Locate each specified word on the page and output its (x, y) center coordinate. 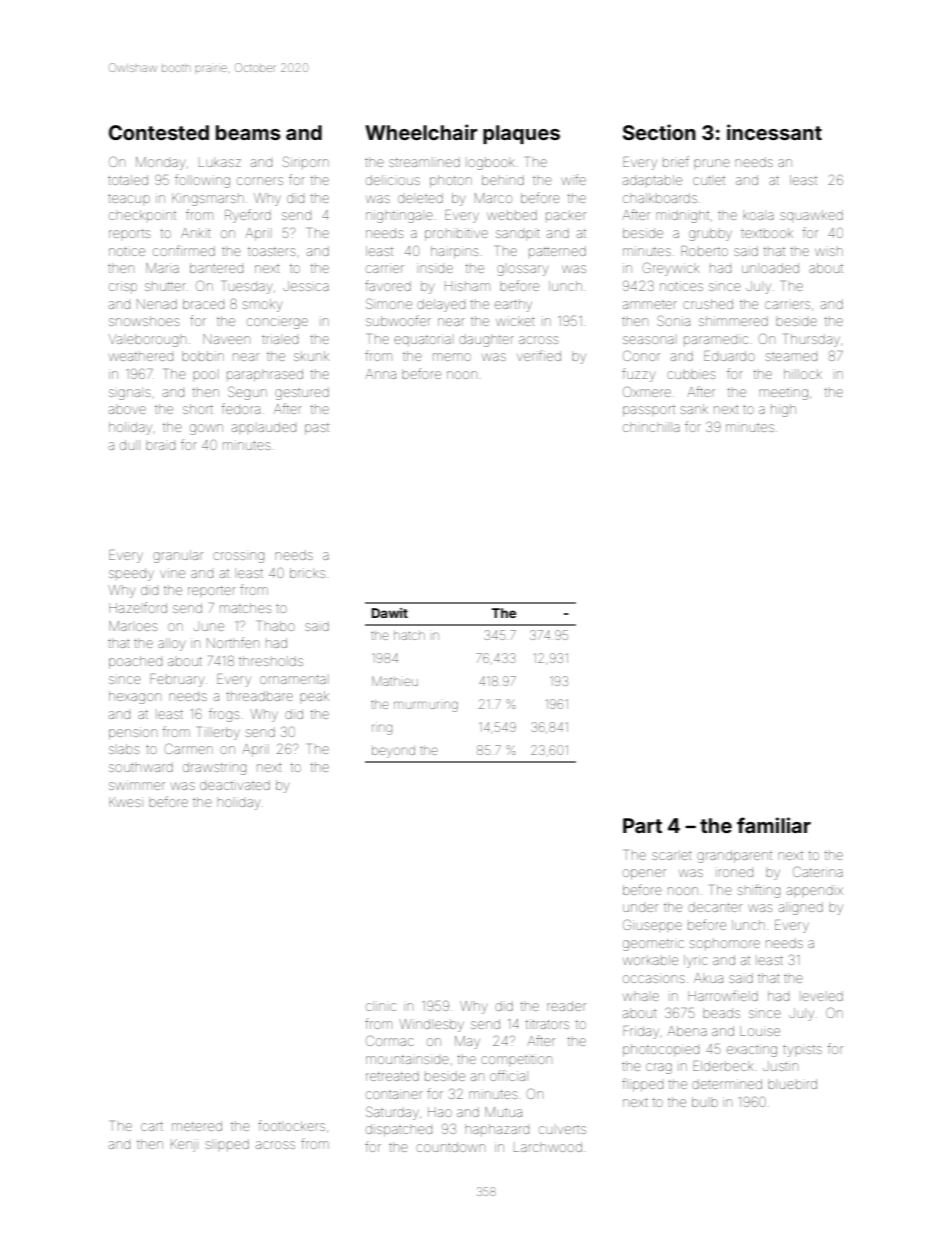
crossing (238, 557)
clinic (381, 1007)
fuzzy (638, 375)
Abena (687, 1031)
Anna (380, 374)
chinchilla (651, 428)
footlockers (291, 1125)
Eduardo (729, 356)
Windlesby (431, 1025)
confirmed (184, 250)
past (317, 429)
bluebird (792, 1084)
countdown (450, 1147)
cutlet (709, 180)
